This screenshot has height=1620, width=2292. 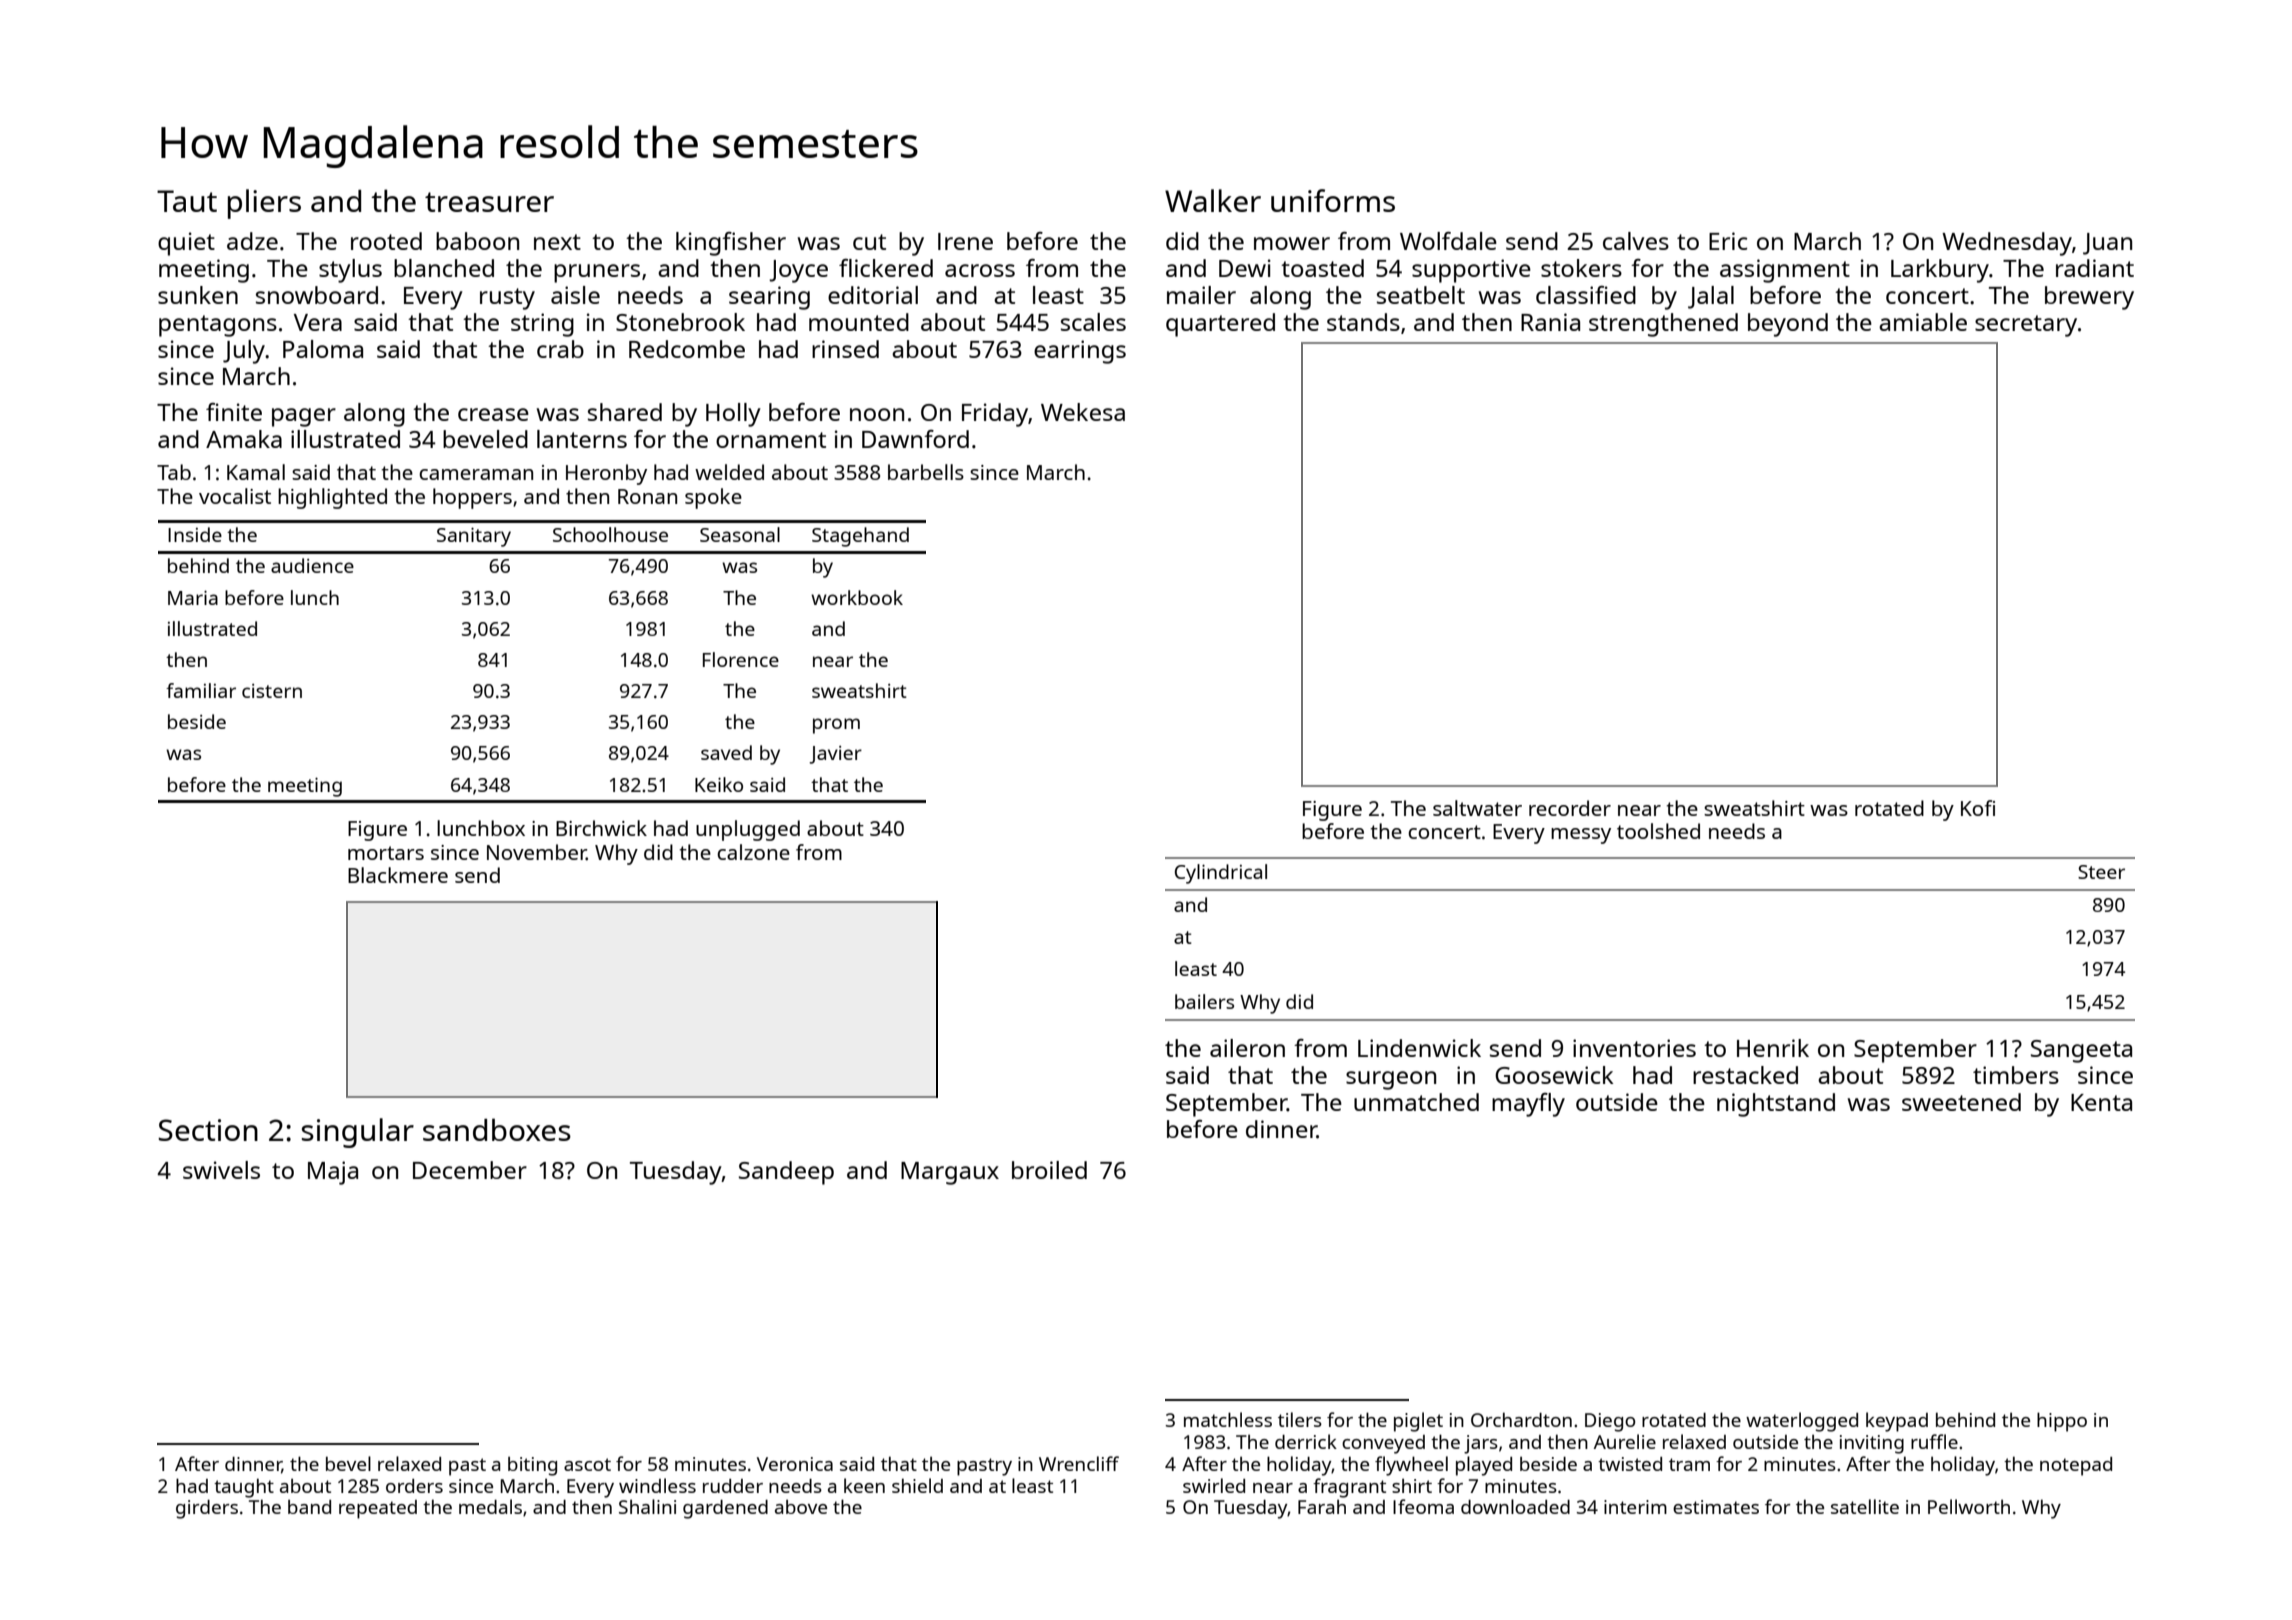 I want to click on inventories, so click(x=1634, y=1048).
